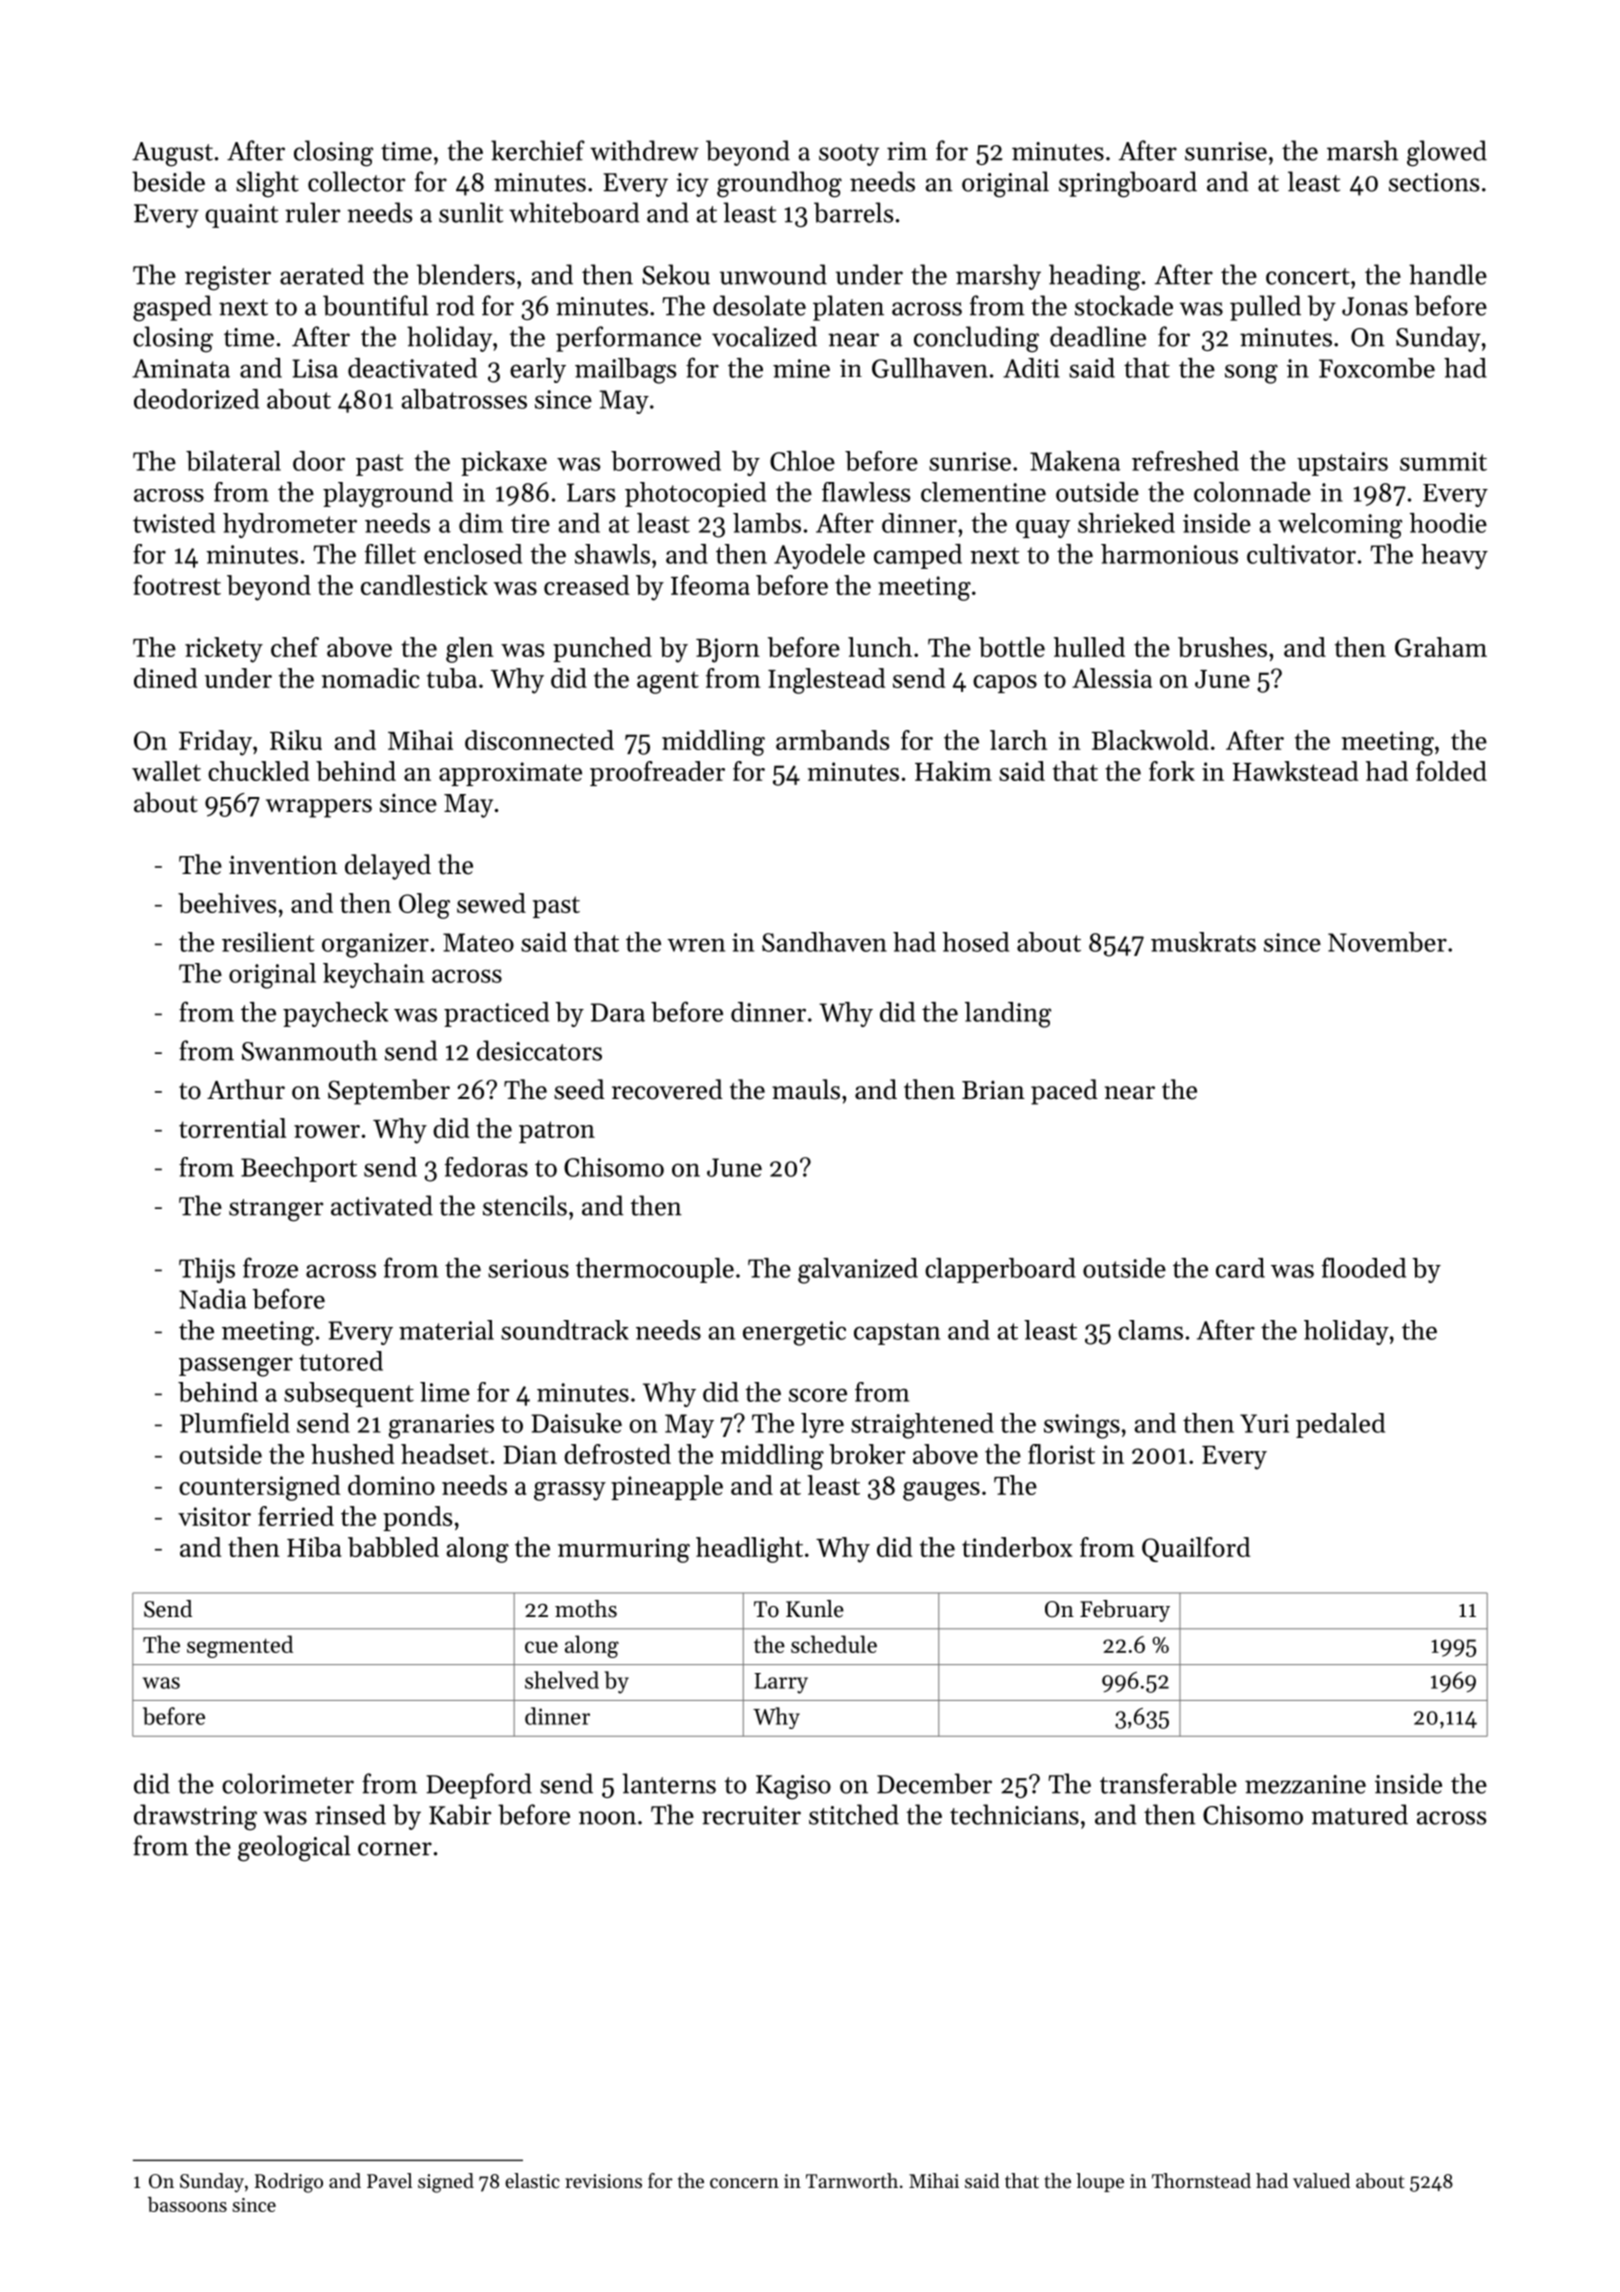  Describe the element at coordinates (1447, 153) in the screenshot. I see `glowed` at that location.
